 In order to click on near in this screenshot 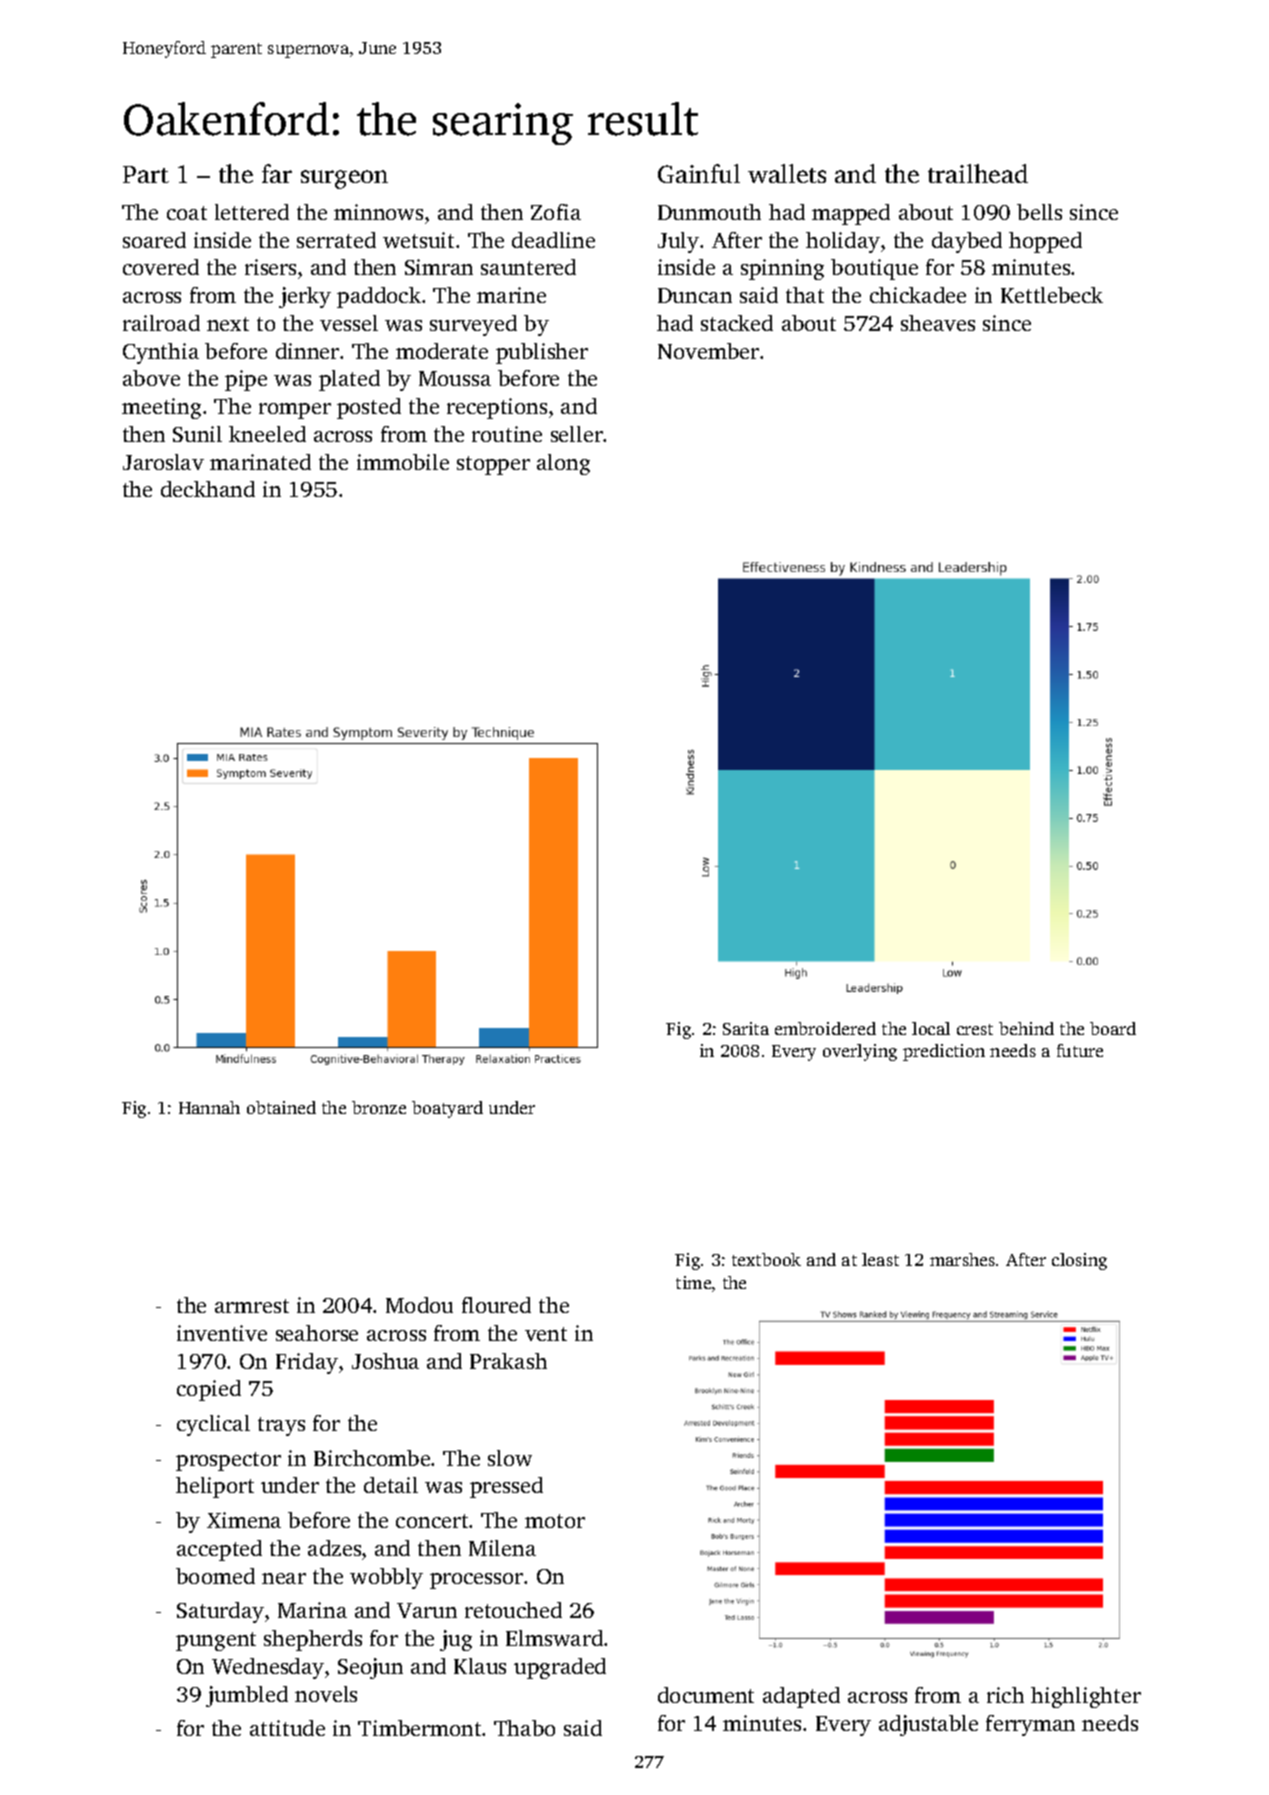, I will do `click(284, 1578)`.
